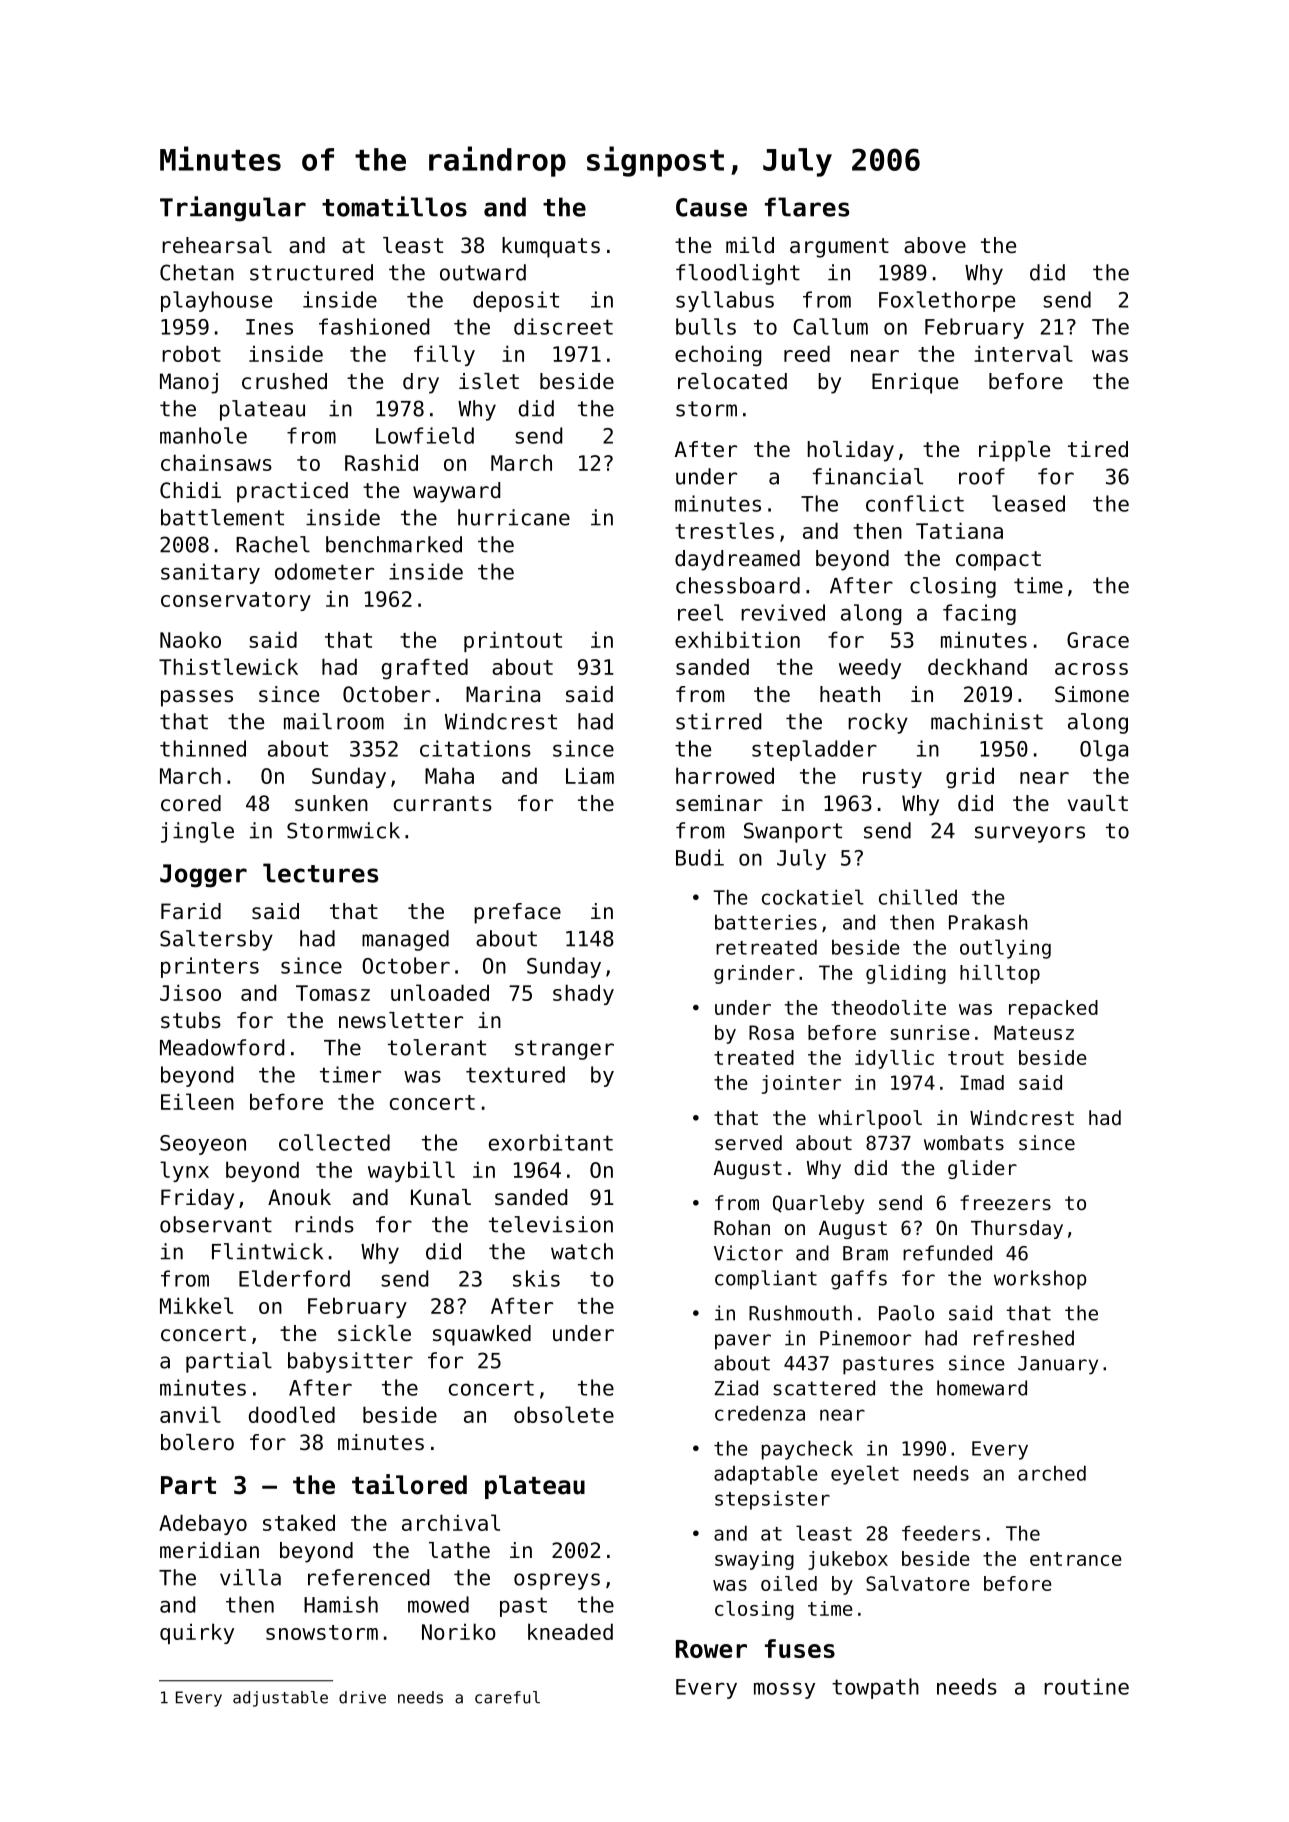 This screenshot has width=1289, height=1822. Describe the element at coordinates (582, 1251) in the screenshot. I see `watch` at that location.
